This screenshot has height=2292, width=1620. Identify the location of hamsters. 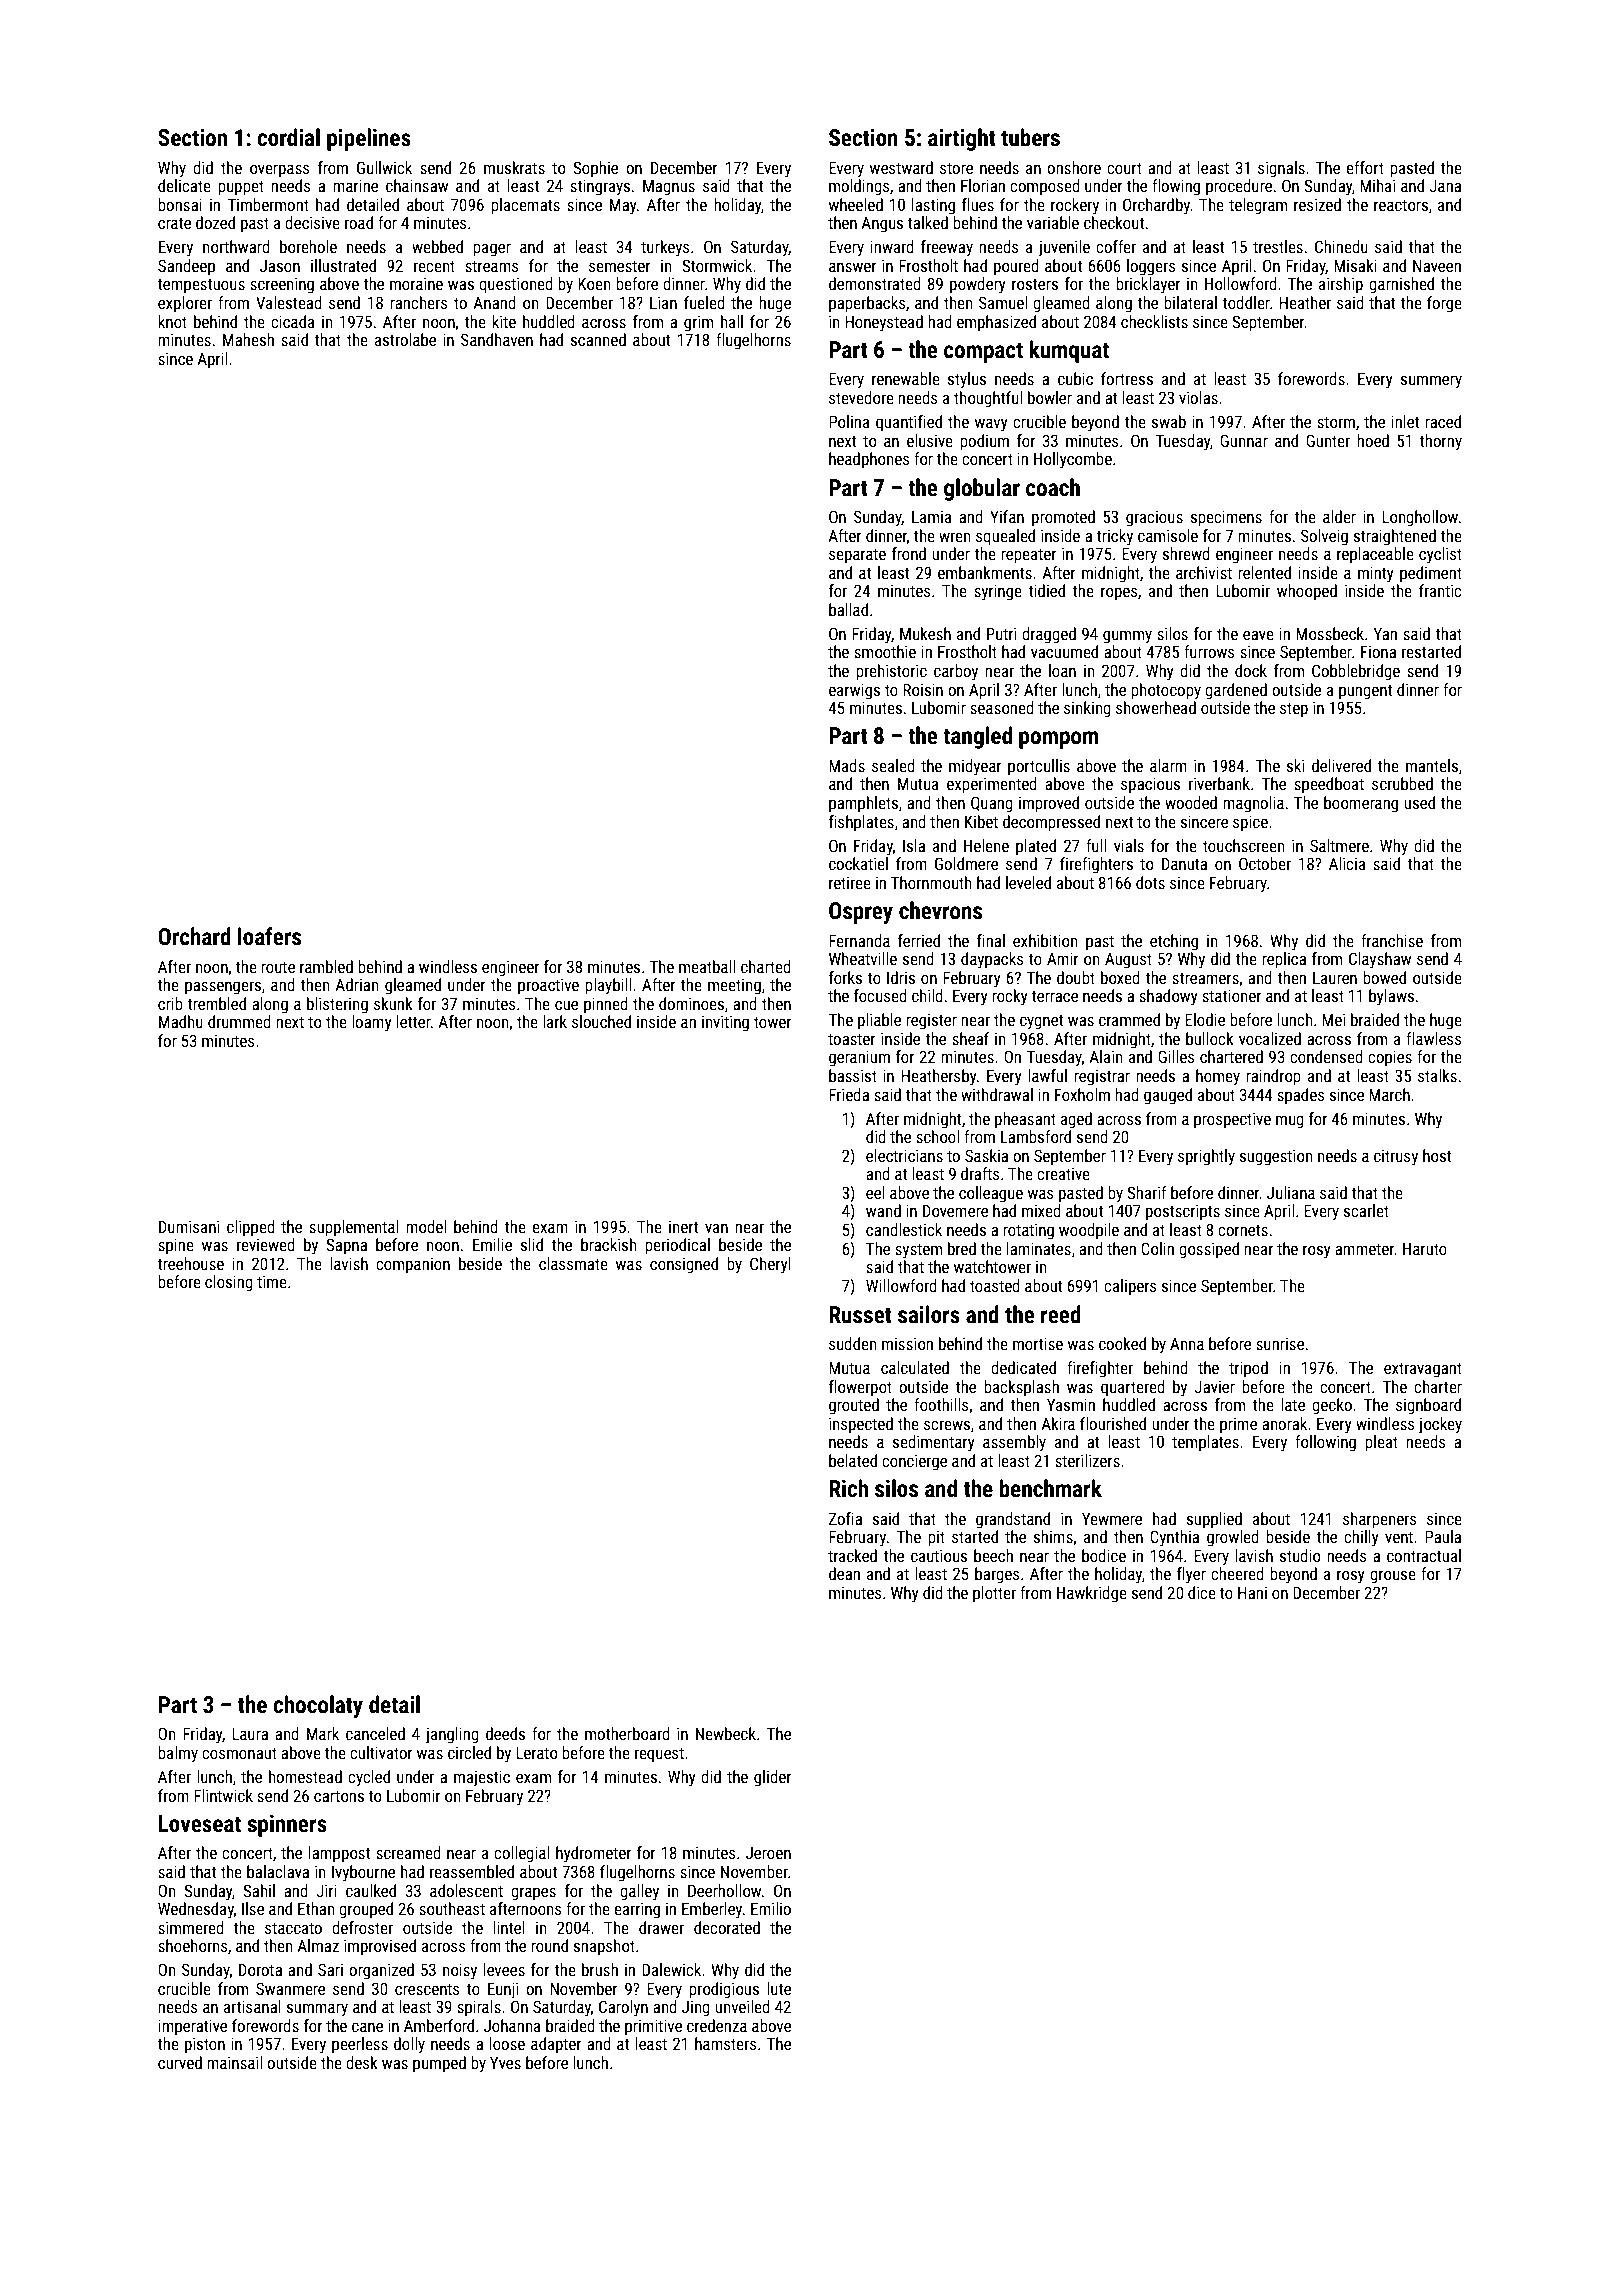
(726, 2043).
